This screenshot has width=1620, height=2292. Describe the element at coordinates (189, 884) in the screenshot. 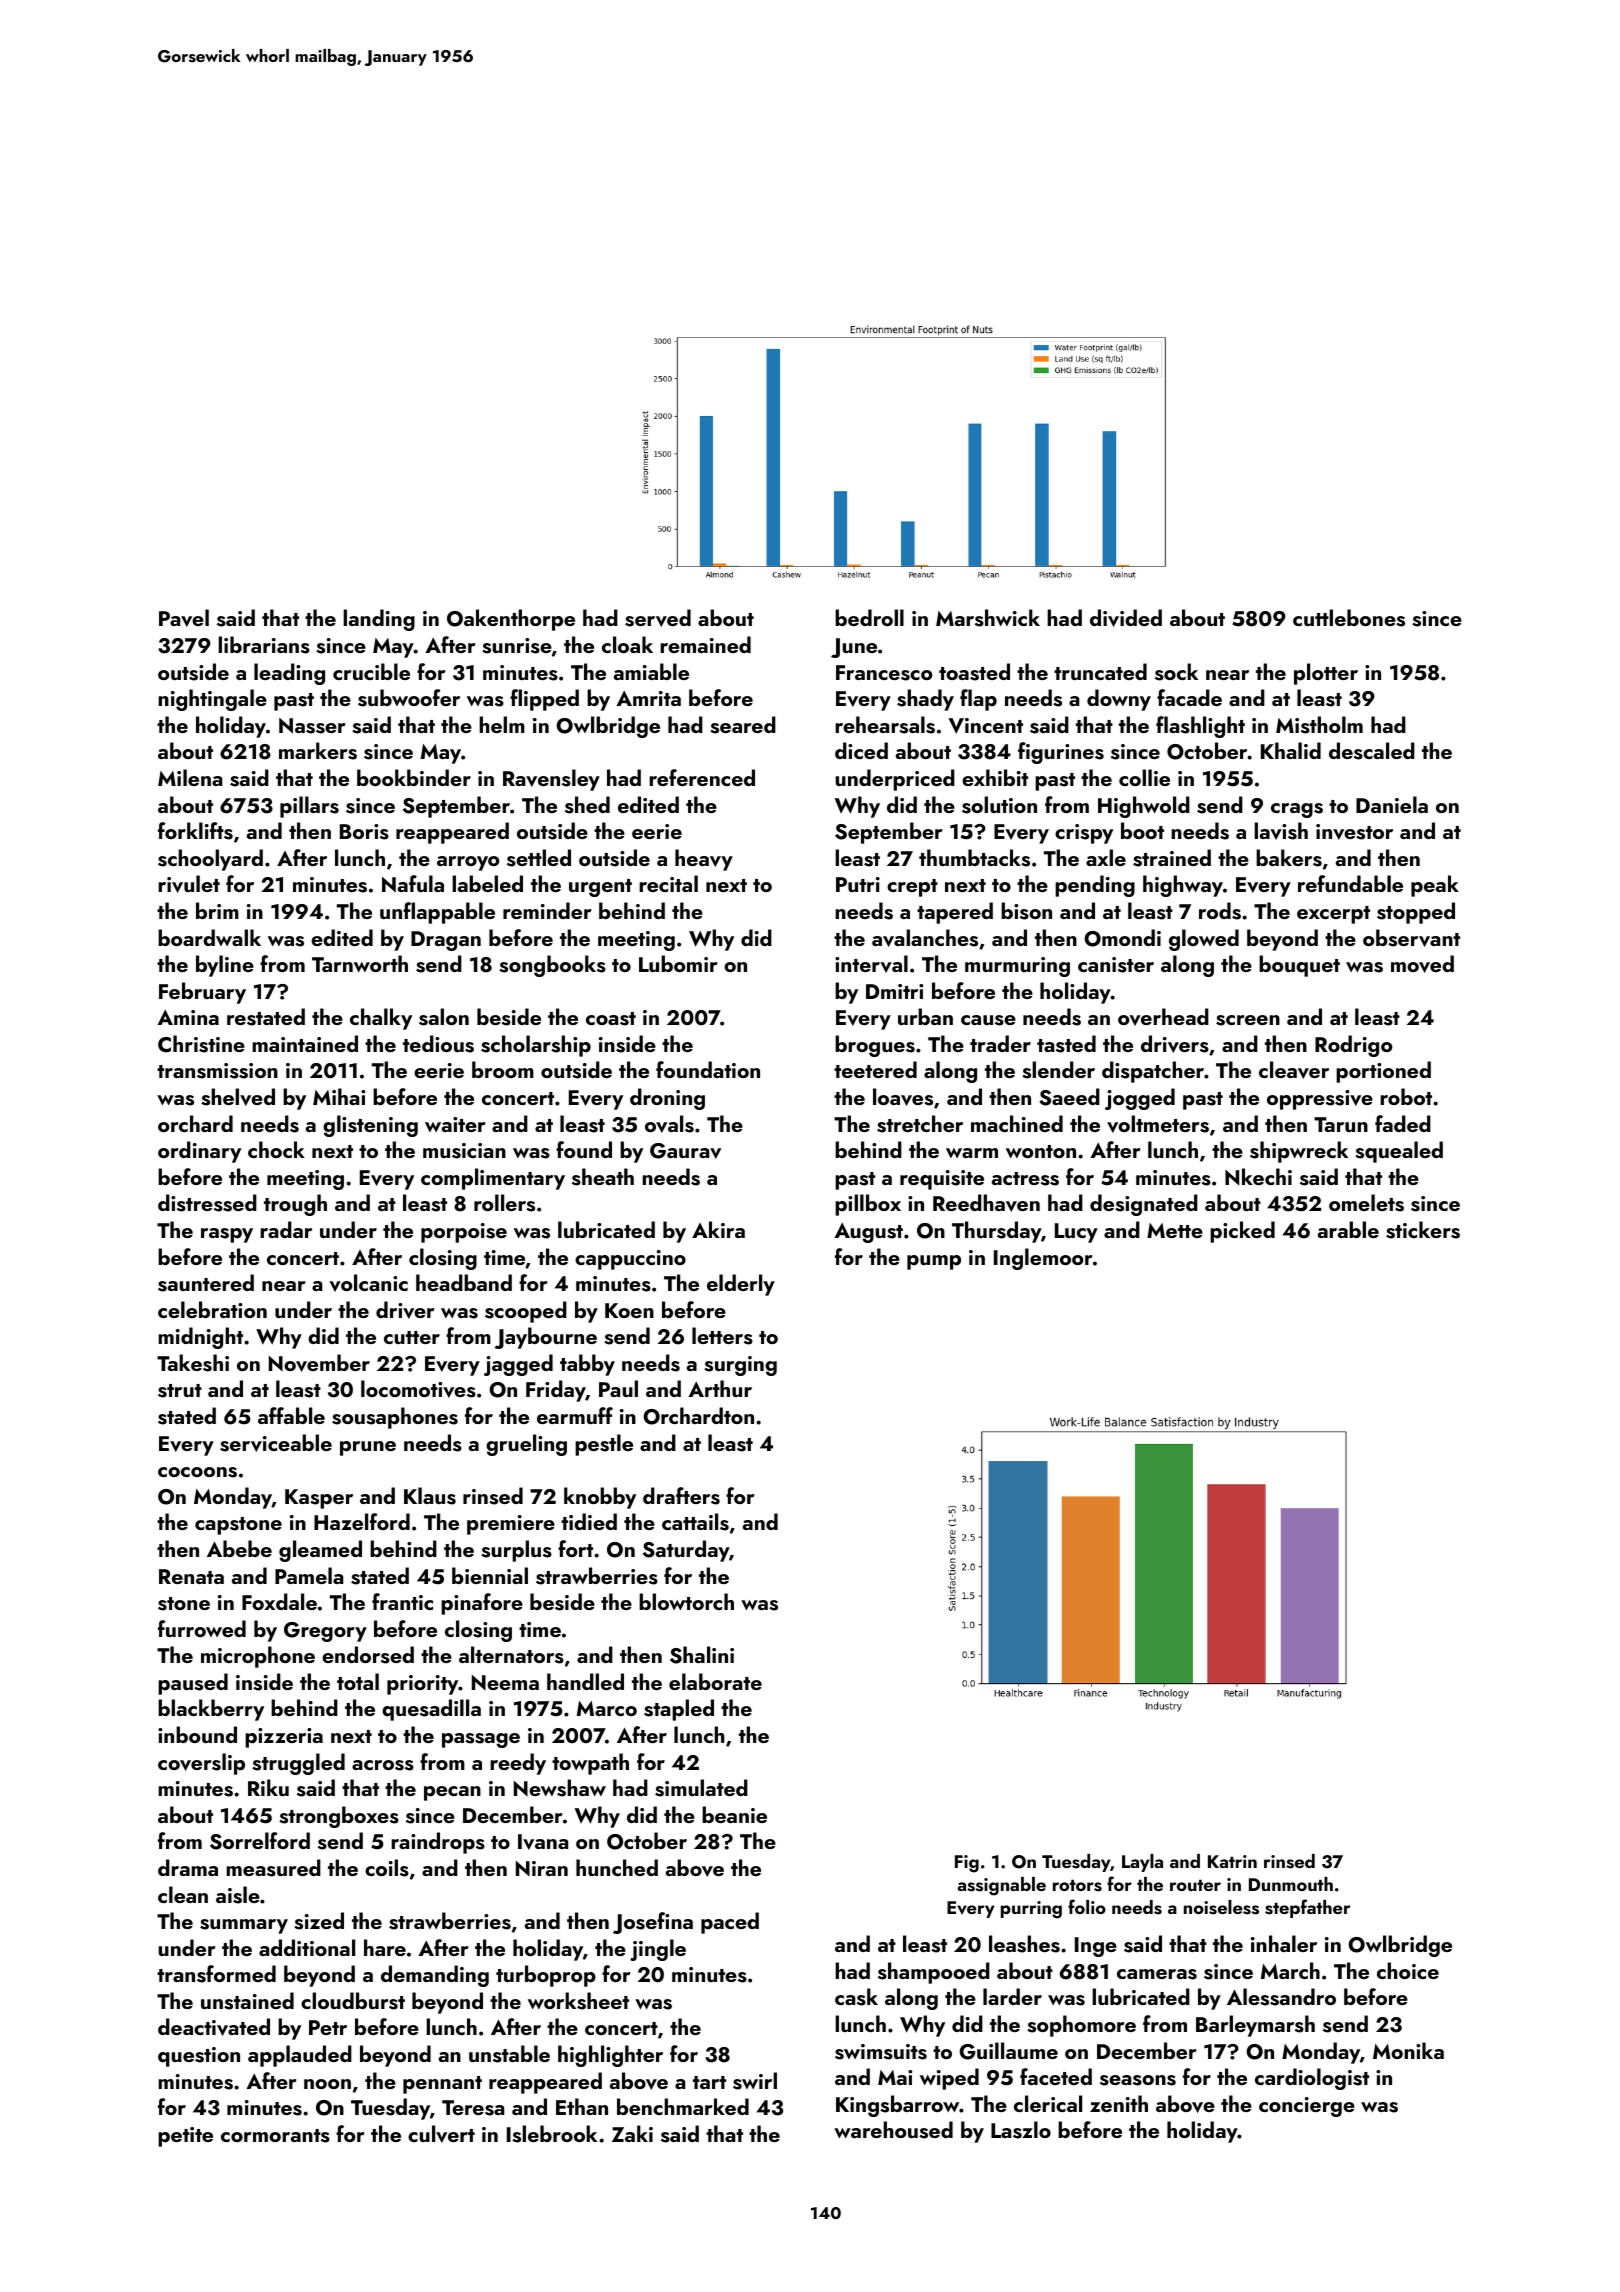

I see `rivulet` at that location.
